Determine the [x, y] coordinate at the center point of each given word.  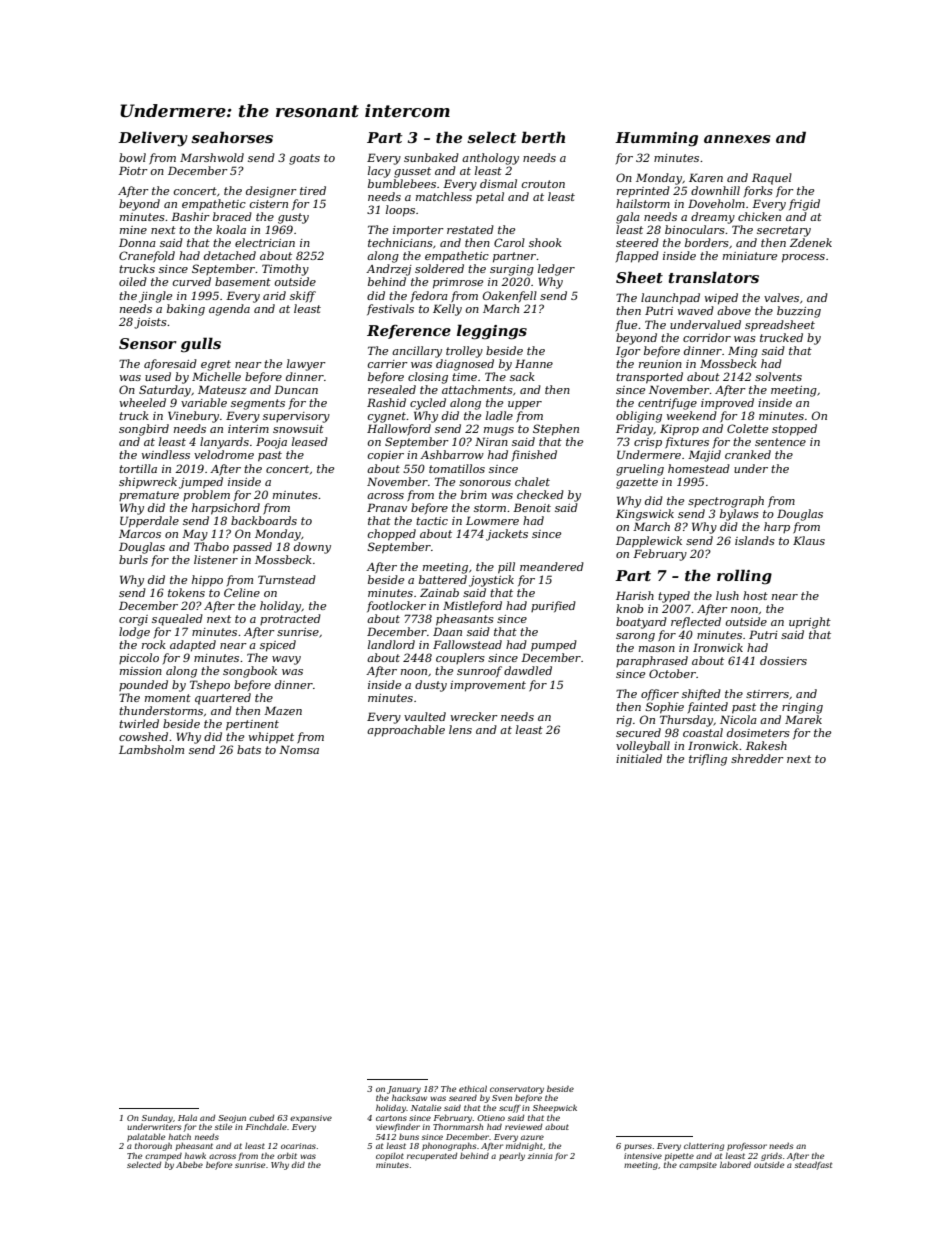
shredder [757, 758]
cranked [748, 454]
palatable [146, 1137]
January [404, 1090]
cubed [261, 1117]
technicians [400, 242]
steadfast [813, 1166]
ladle [499, 415]
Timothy [285, 270]
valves [781, 297]
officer [660, 695]
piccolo [139, 658]
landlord [391, 644]
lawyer [306, 365]
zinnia [540, 1156]
